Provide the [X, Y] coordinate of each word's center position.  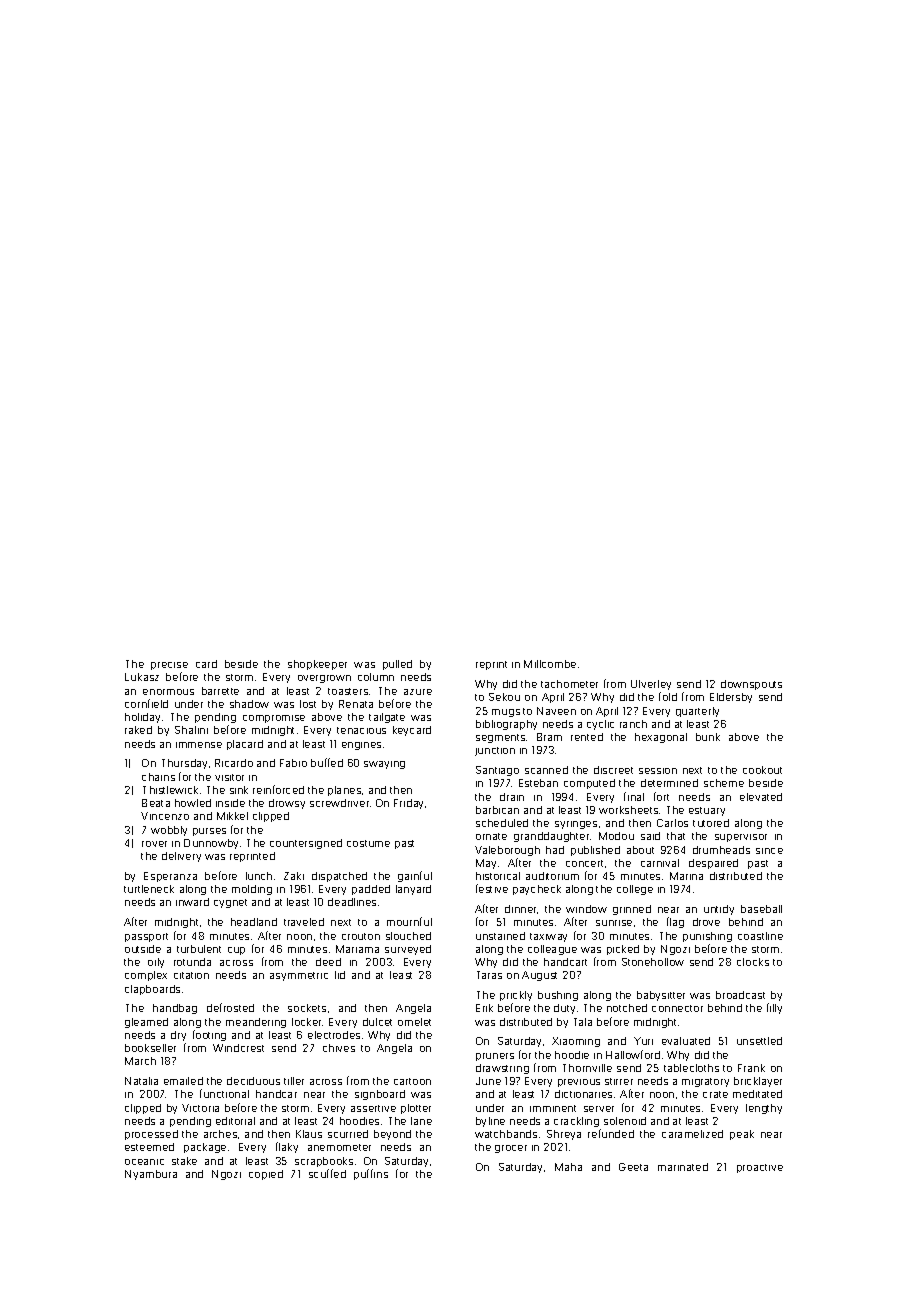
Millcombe [550, 664]
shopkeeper [317, 665]
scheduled [502, 823]
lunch [259, 876]
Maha [568, 1167]
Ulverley [651, 685]
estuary [707, 811]
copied [266, 1175]
